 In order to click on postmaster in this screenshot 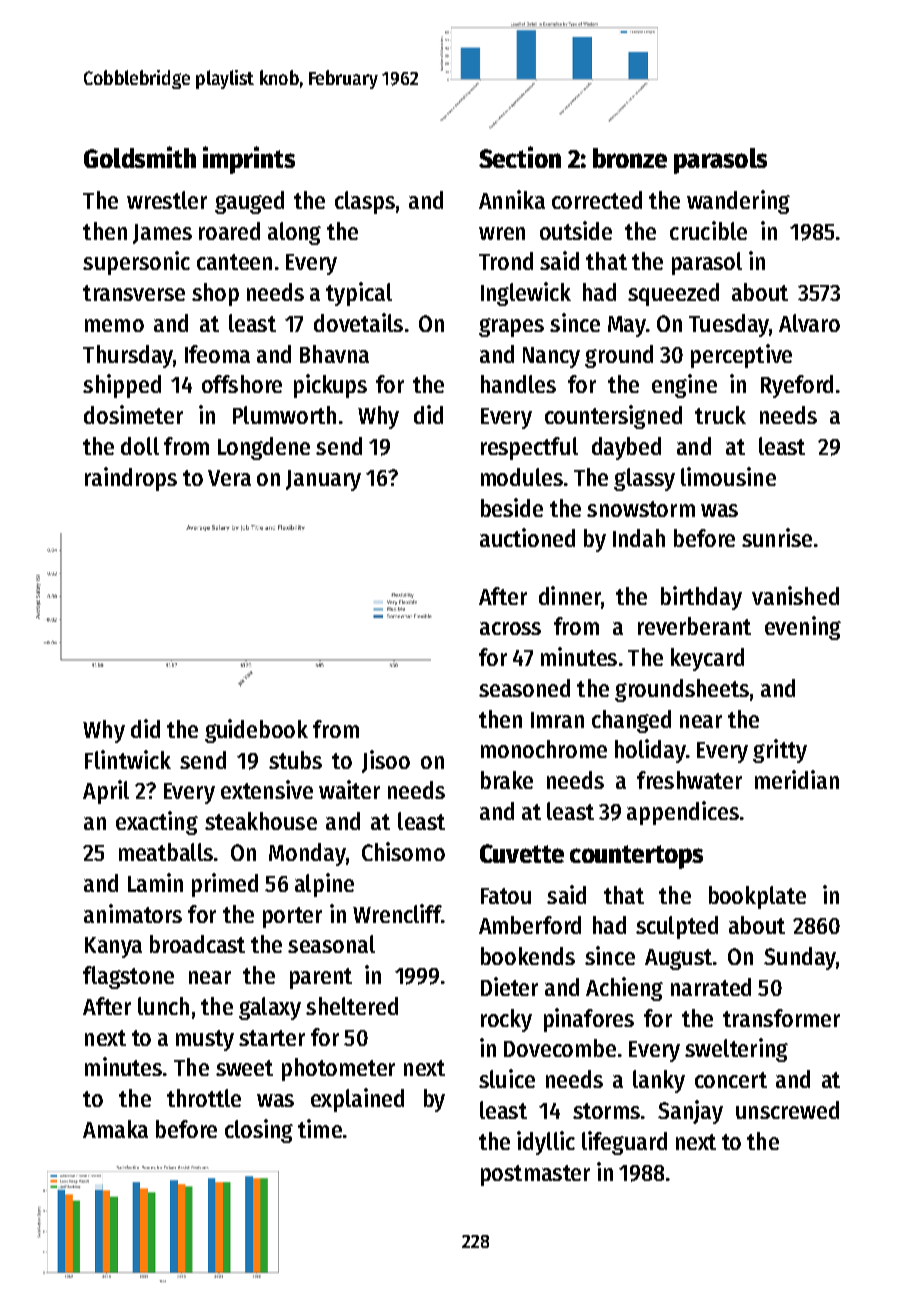, I will do `click(535, 1175)`.
